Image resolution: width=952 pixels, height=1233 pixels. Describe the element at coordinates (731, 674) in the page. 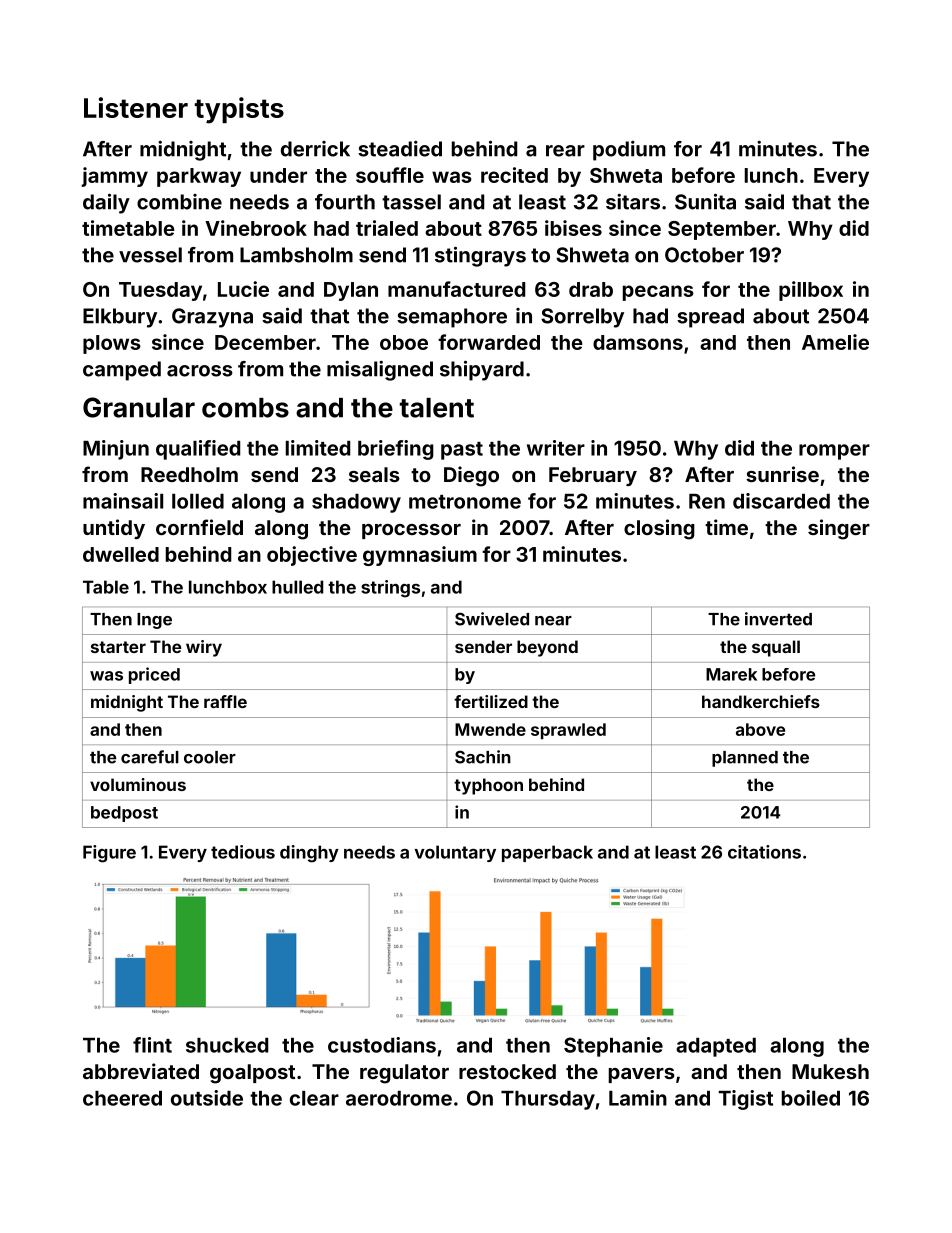

I see `Marek` at that location.
